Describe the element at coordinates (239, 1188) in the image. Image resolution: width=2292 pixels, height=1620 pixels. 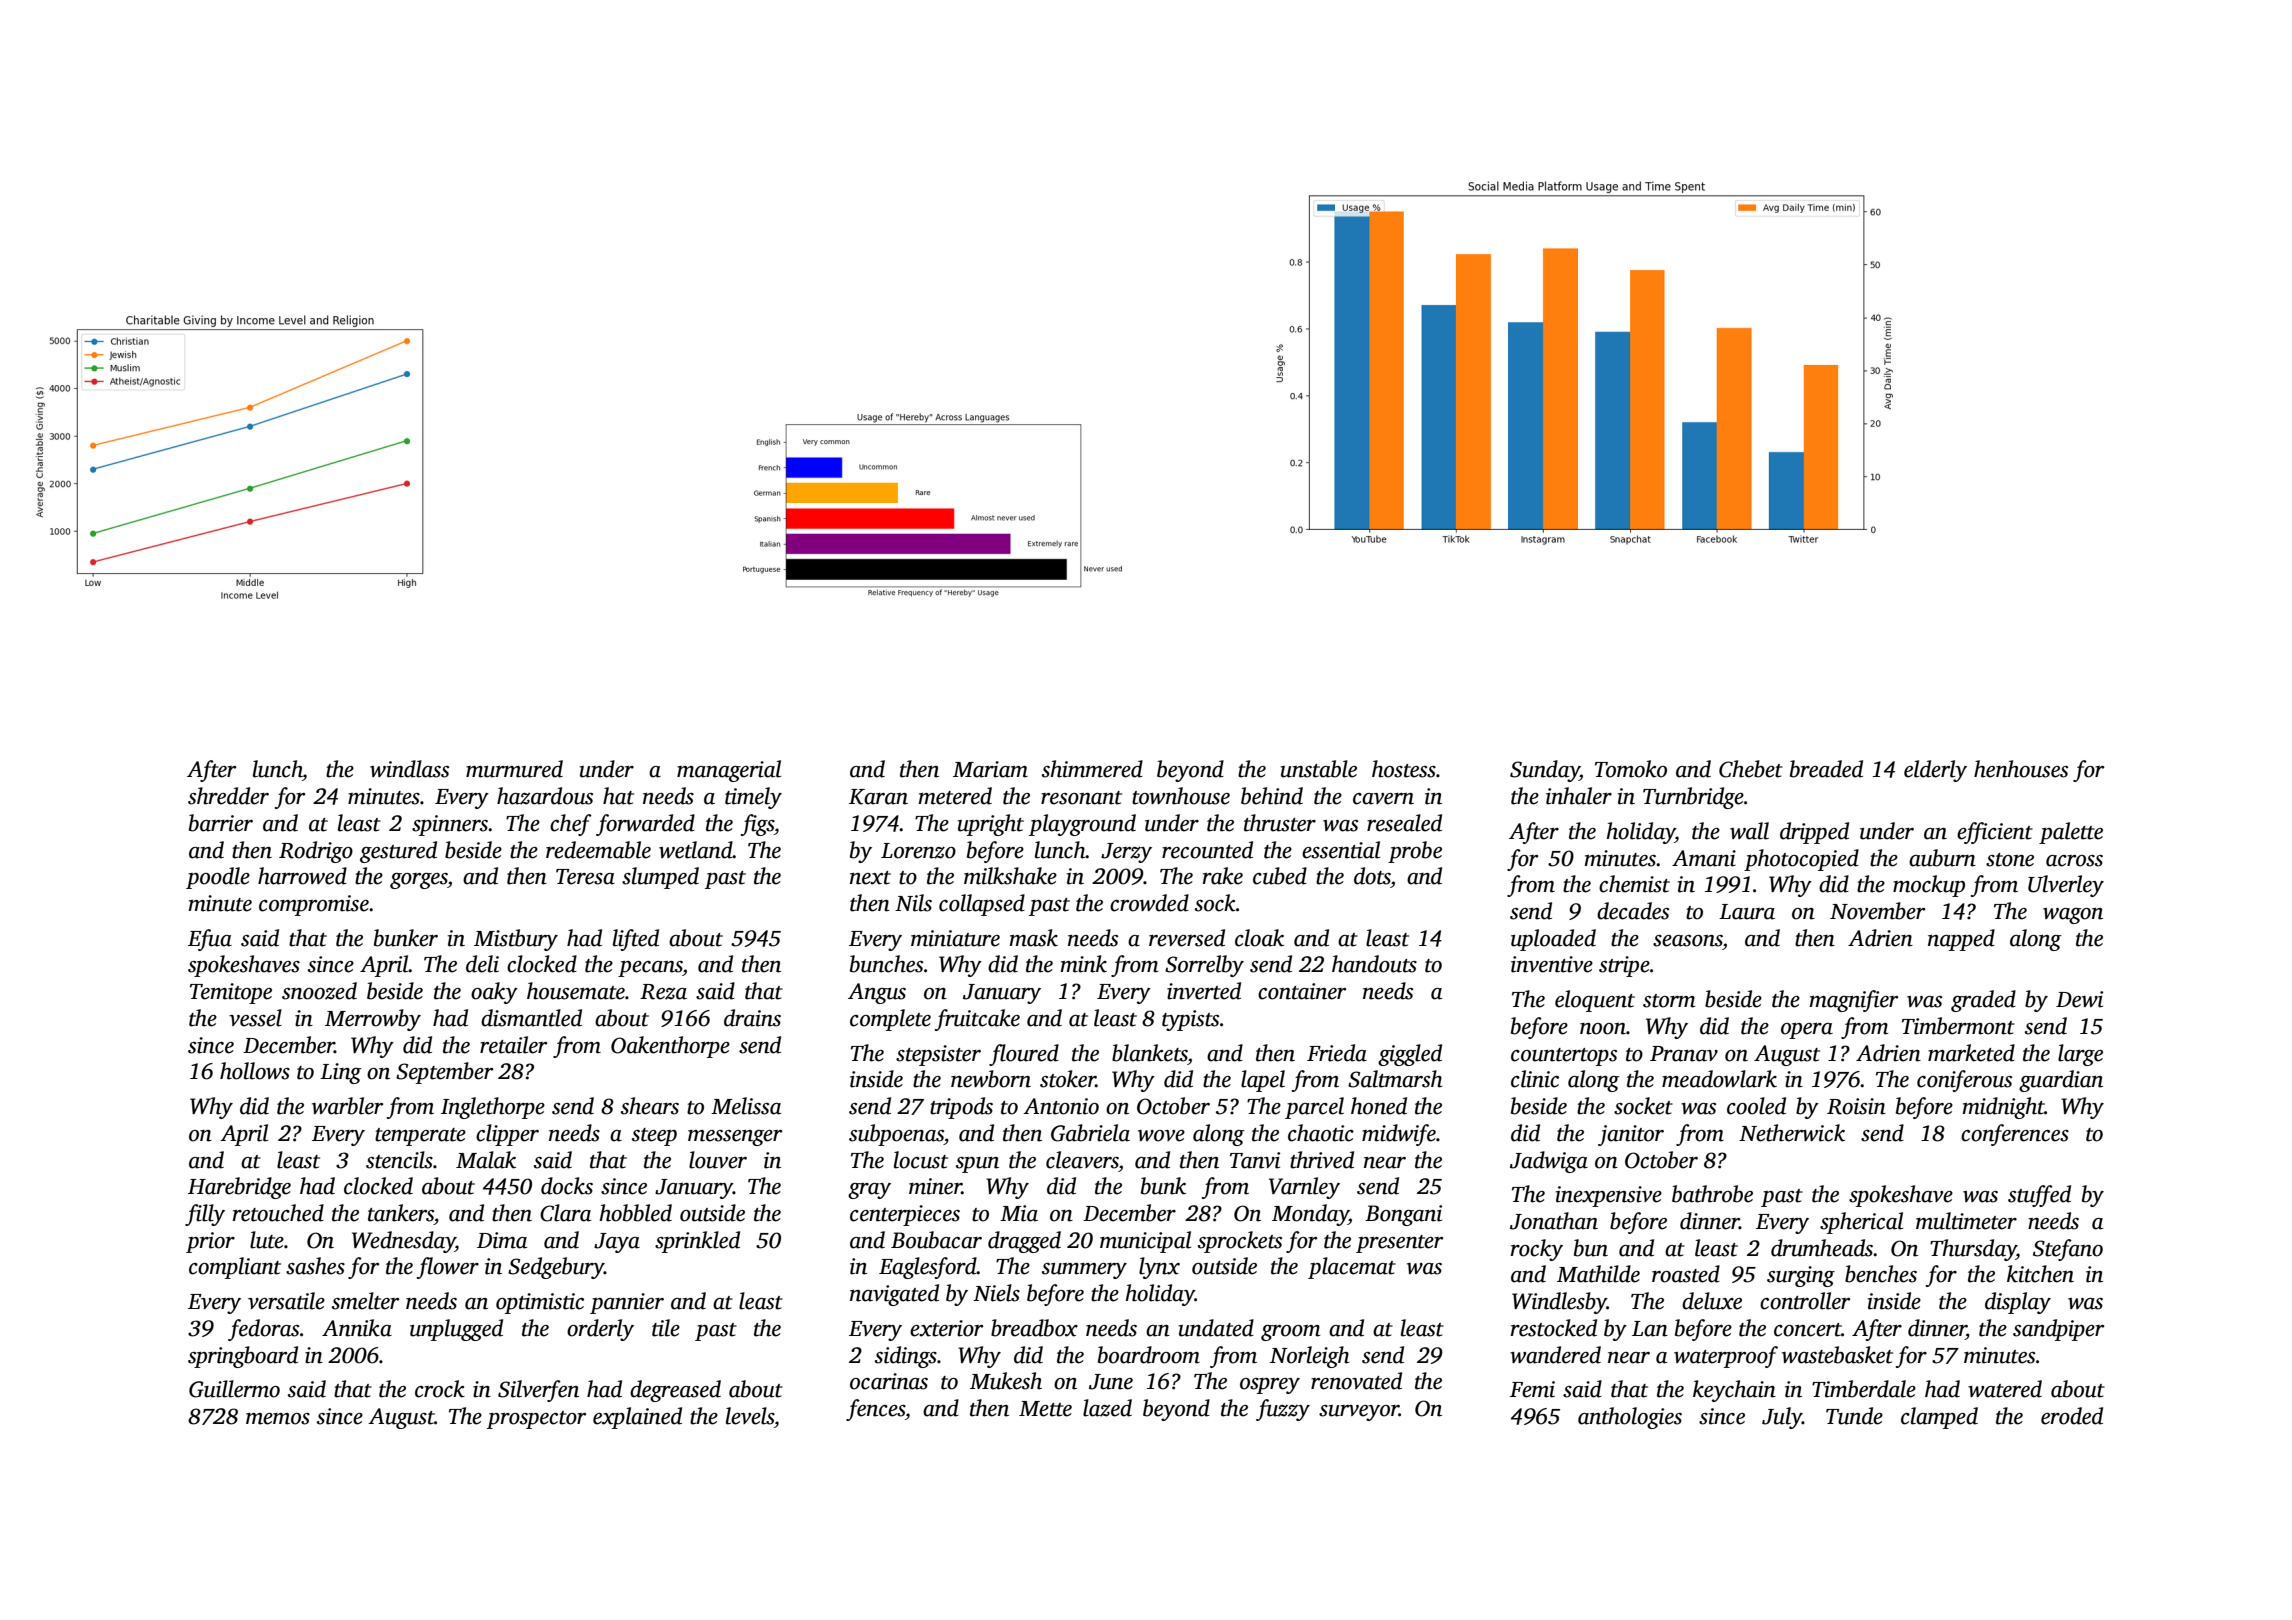
I see `Harebridge` at that location.
